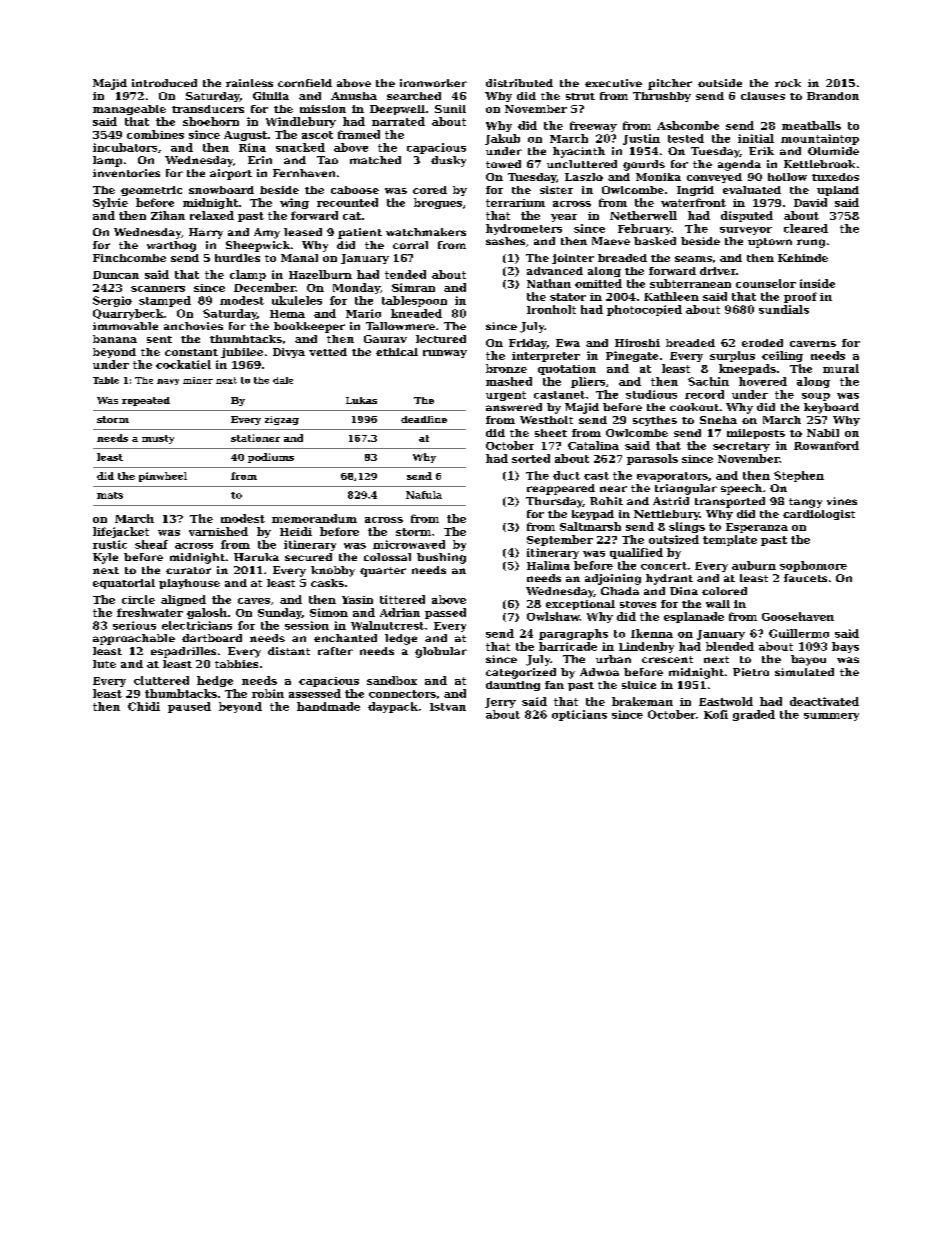 This screenshot has width=952, height=1233. What do you see at coordinates (393, 707) in the screenshot?
I see `daypack` at bounding box center [393, 707].
